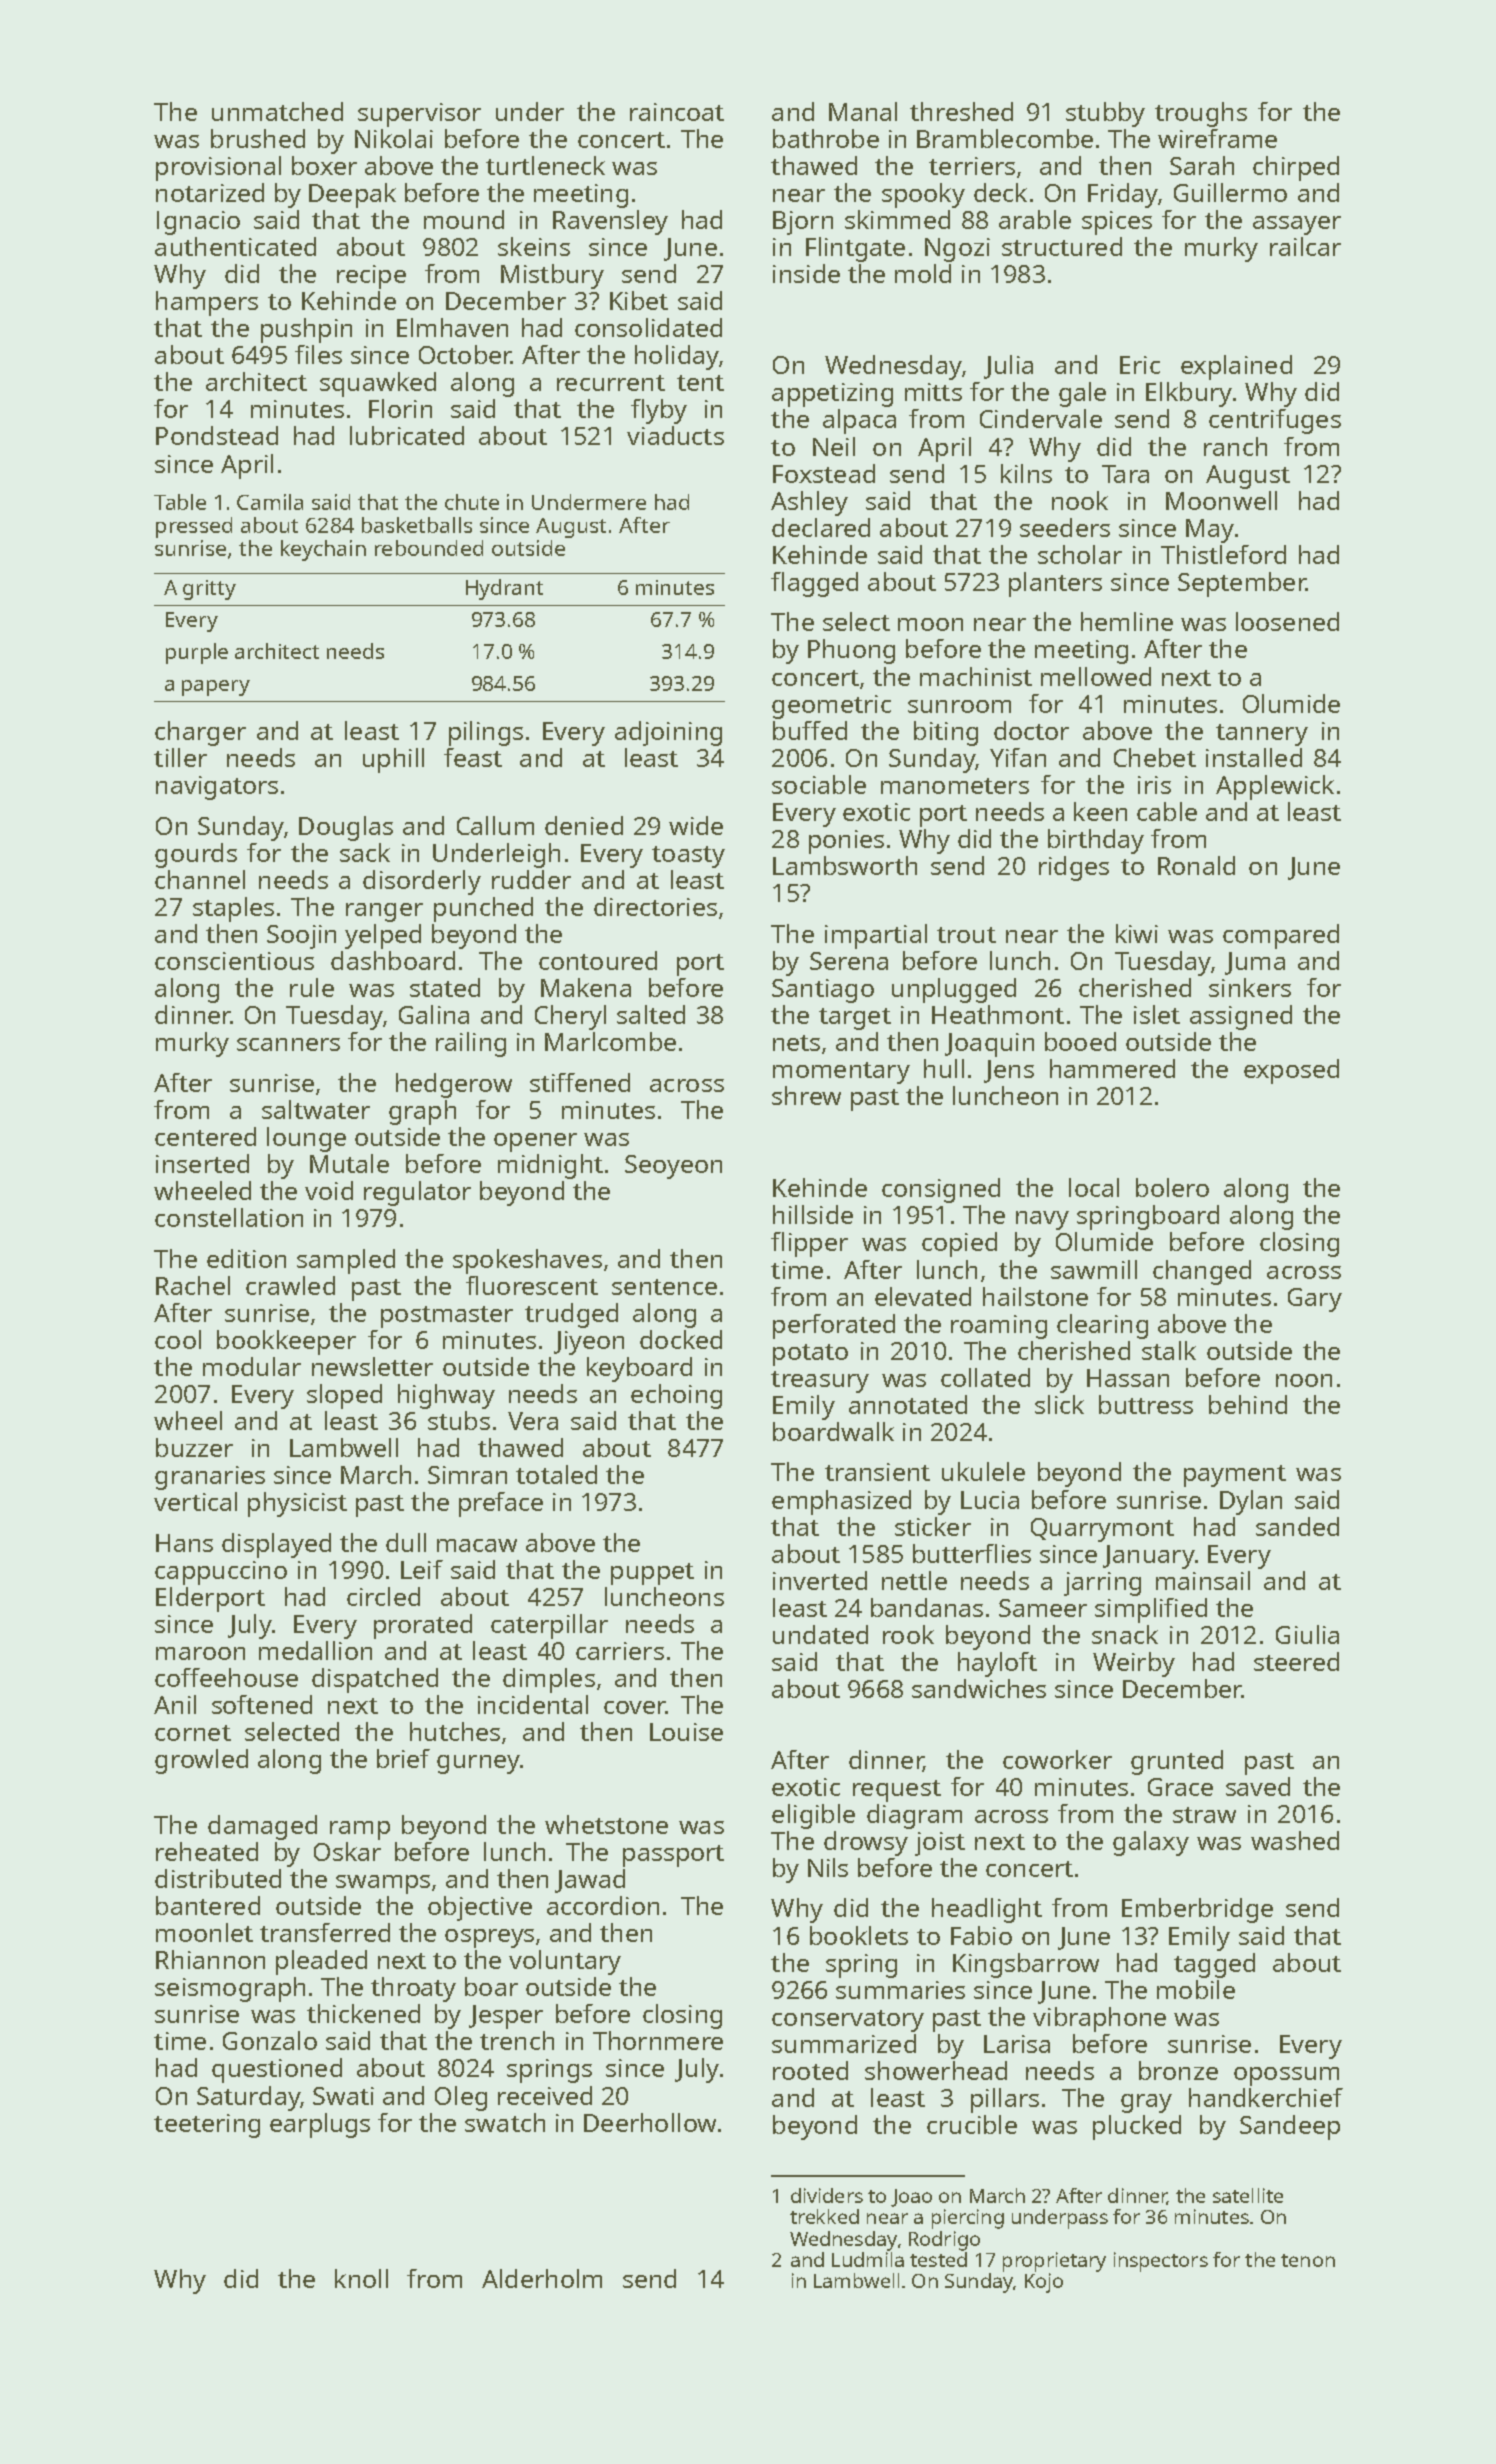 This page has height=2464, width=1496. Describe the element at coordinates (832, 395) in the page. I see `appetizing` at that location.
